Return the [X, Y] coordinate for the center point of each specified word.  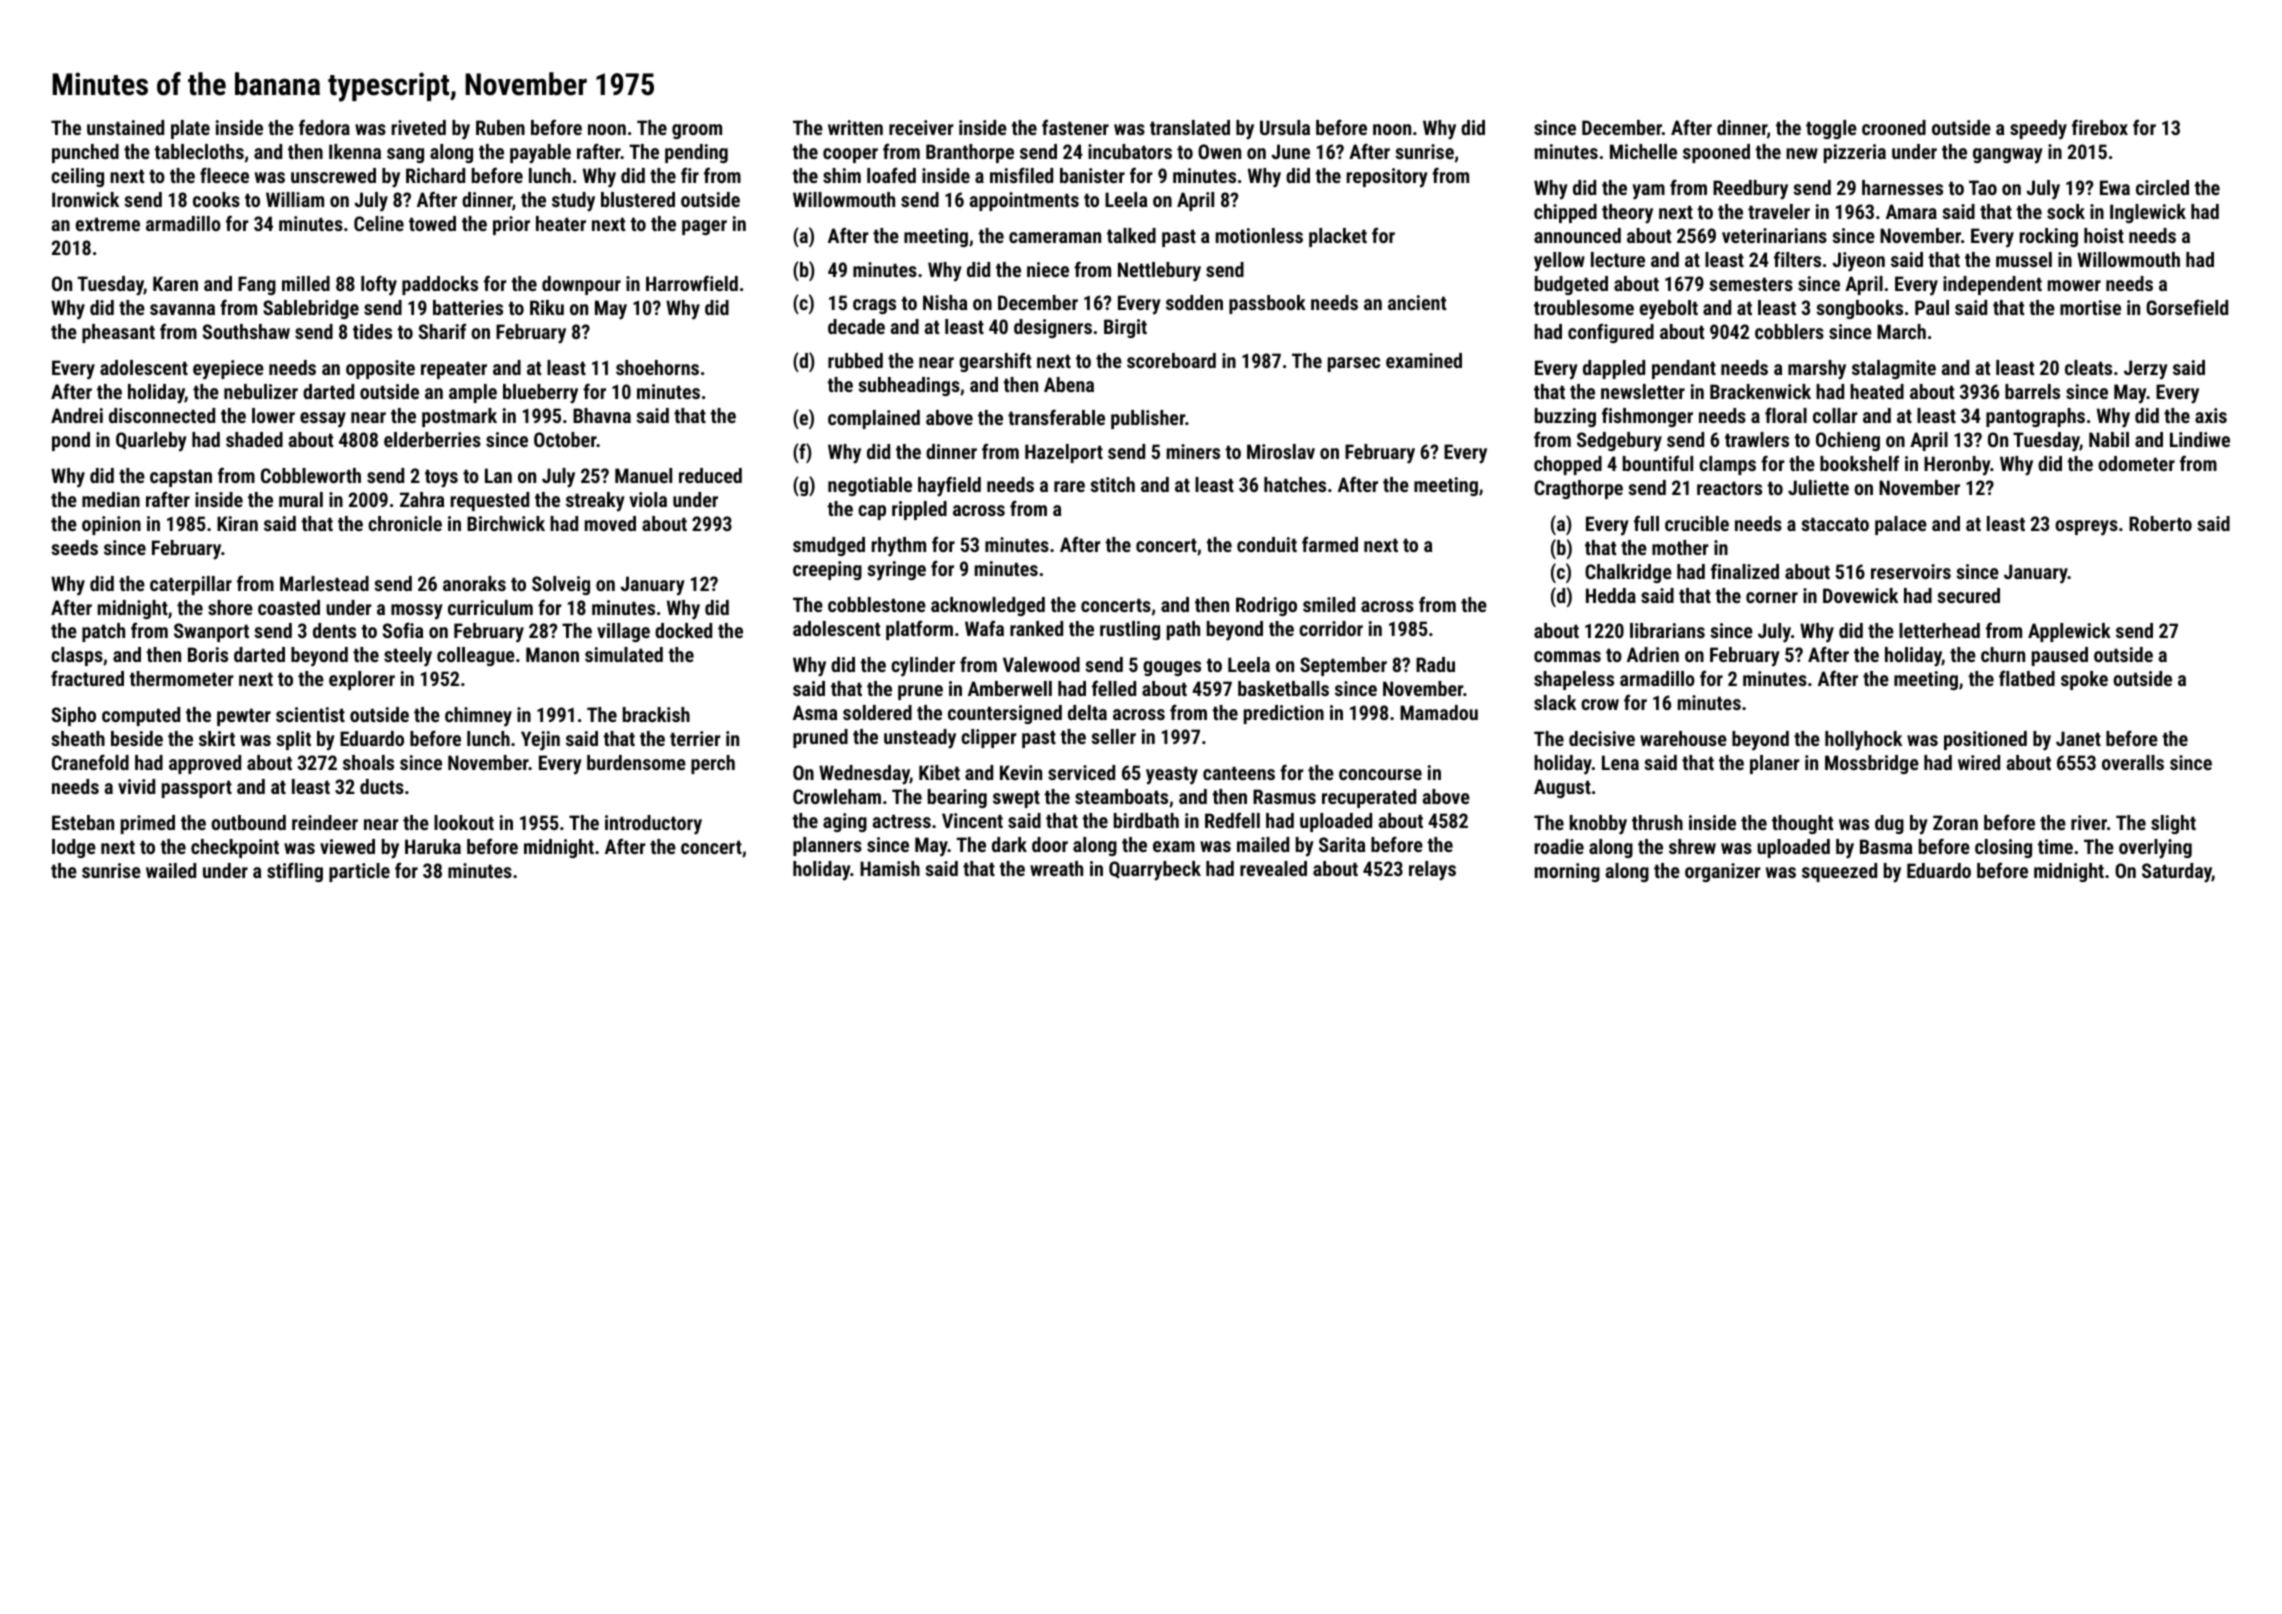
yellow [1559, 262]
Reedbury [1750, 190]
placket [1338, 237]
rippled [919, 510]
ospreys [2086, 528]
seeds [74, 547]
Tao [1983, 187]
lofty [379, 285]
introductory [653, 825]
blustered [638, 199]
